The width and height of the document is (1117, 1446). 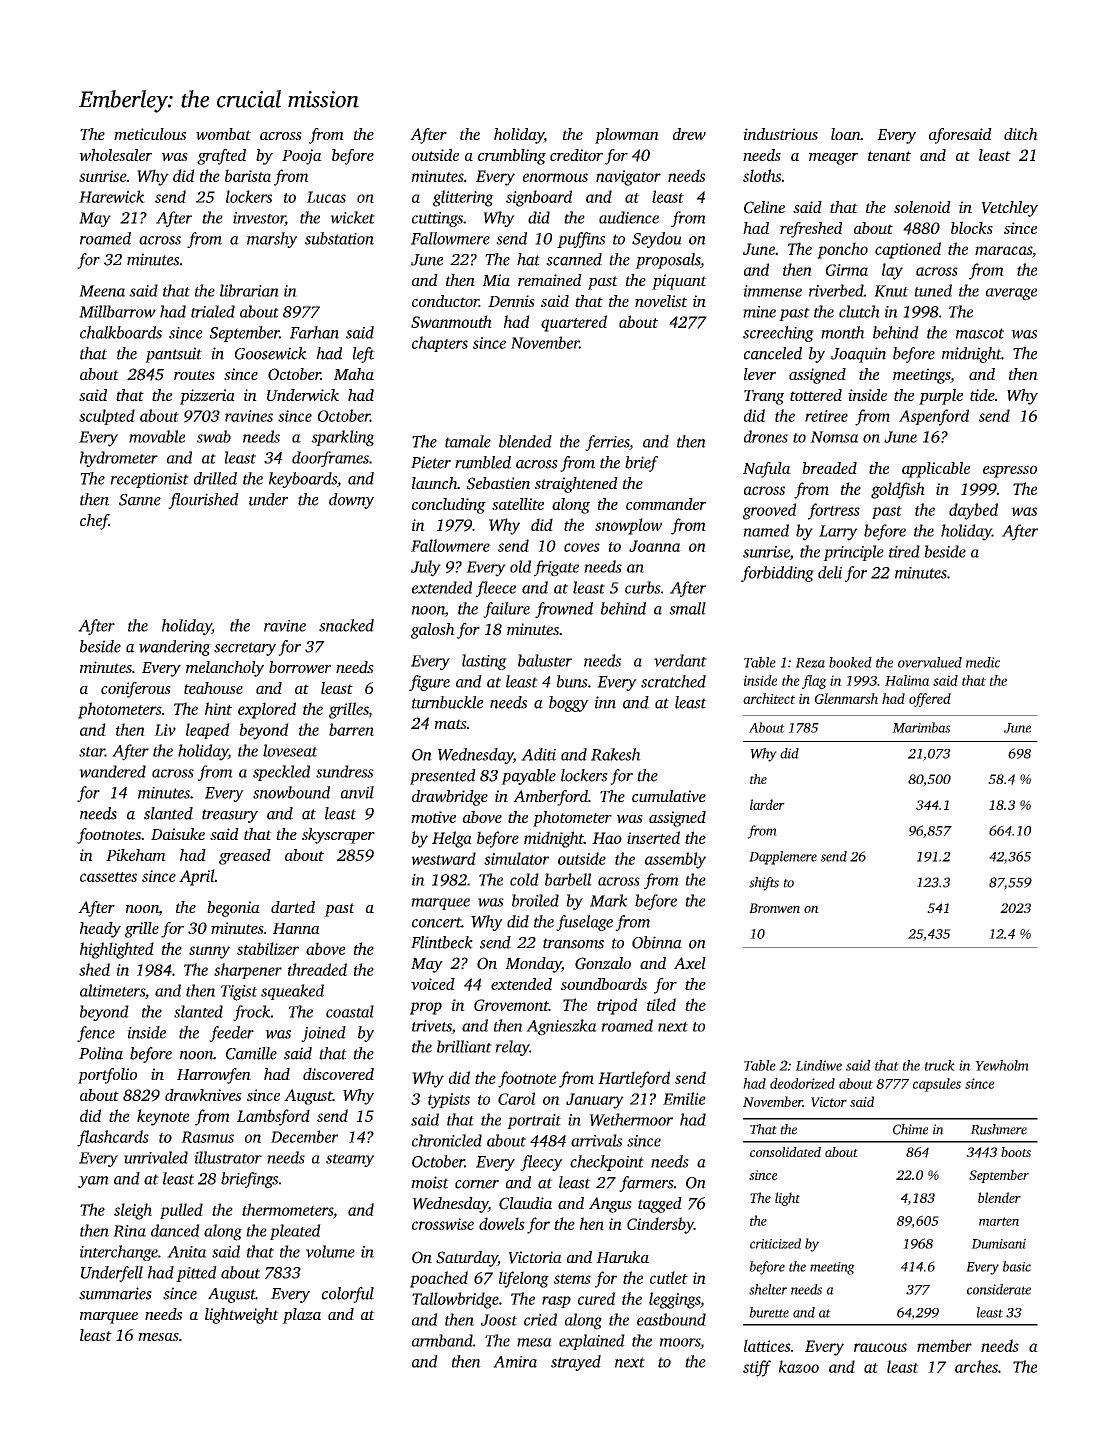 What do you see at coordinates (767, 804) in the document?
I see `larder` at bounding box center [767, 804].
